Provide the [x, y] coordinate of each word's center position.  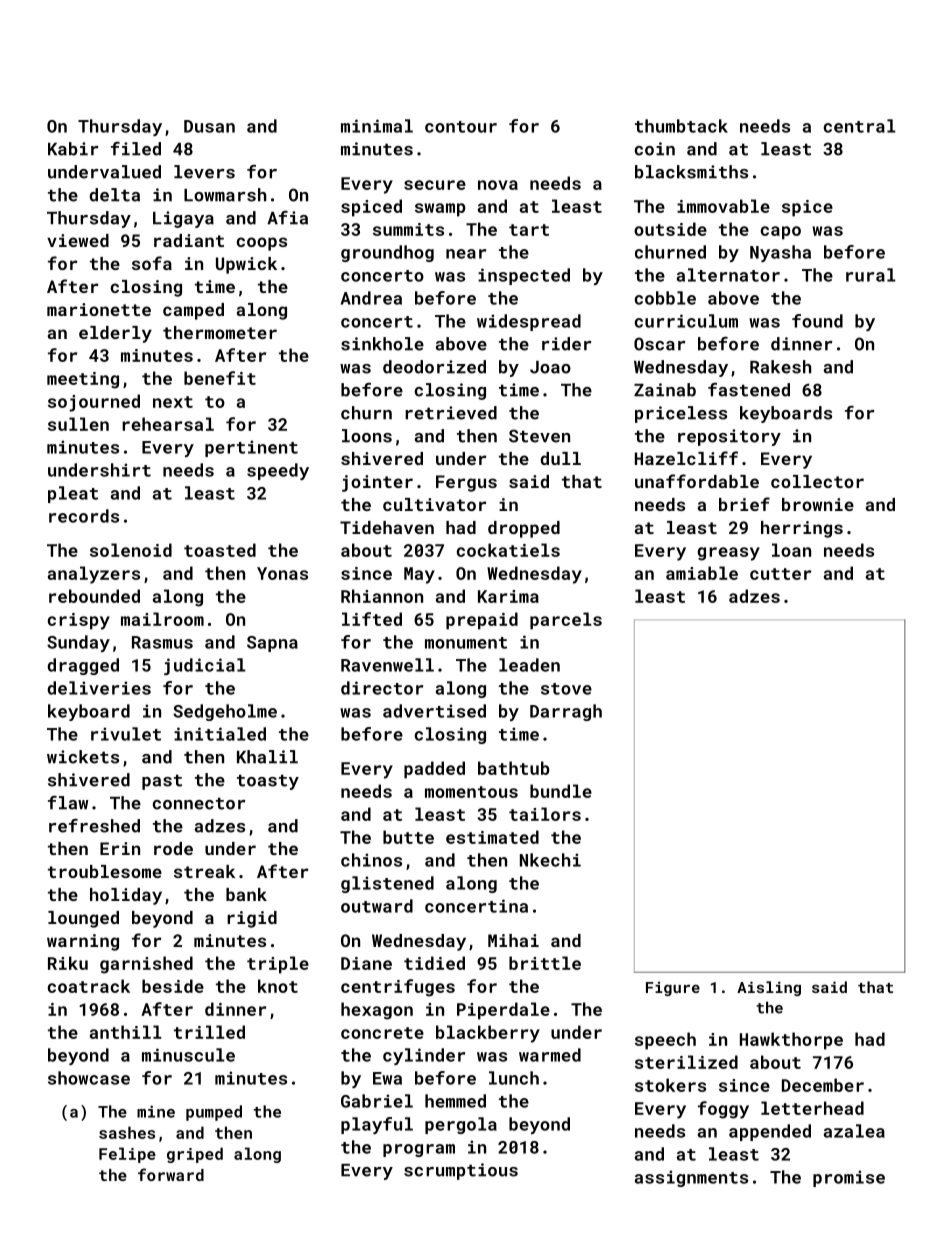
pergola [461, 1125]
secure [435, 185]
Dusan [209, 126]
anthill [126, 1032]
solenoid [131, 550]
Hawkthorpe [791, 1041]
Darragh [566, 712]
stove [566, 689]
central [860, 126]
